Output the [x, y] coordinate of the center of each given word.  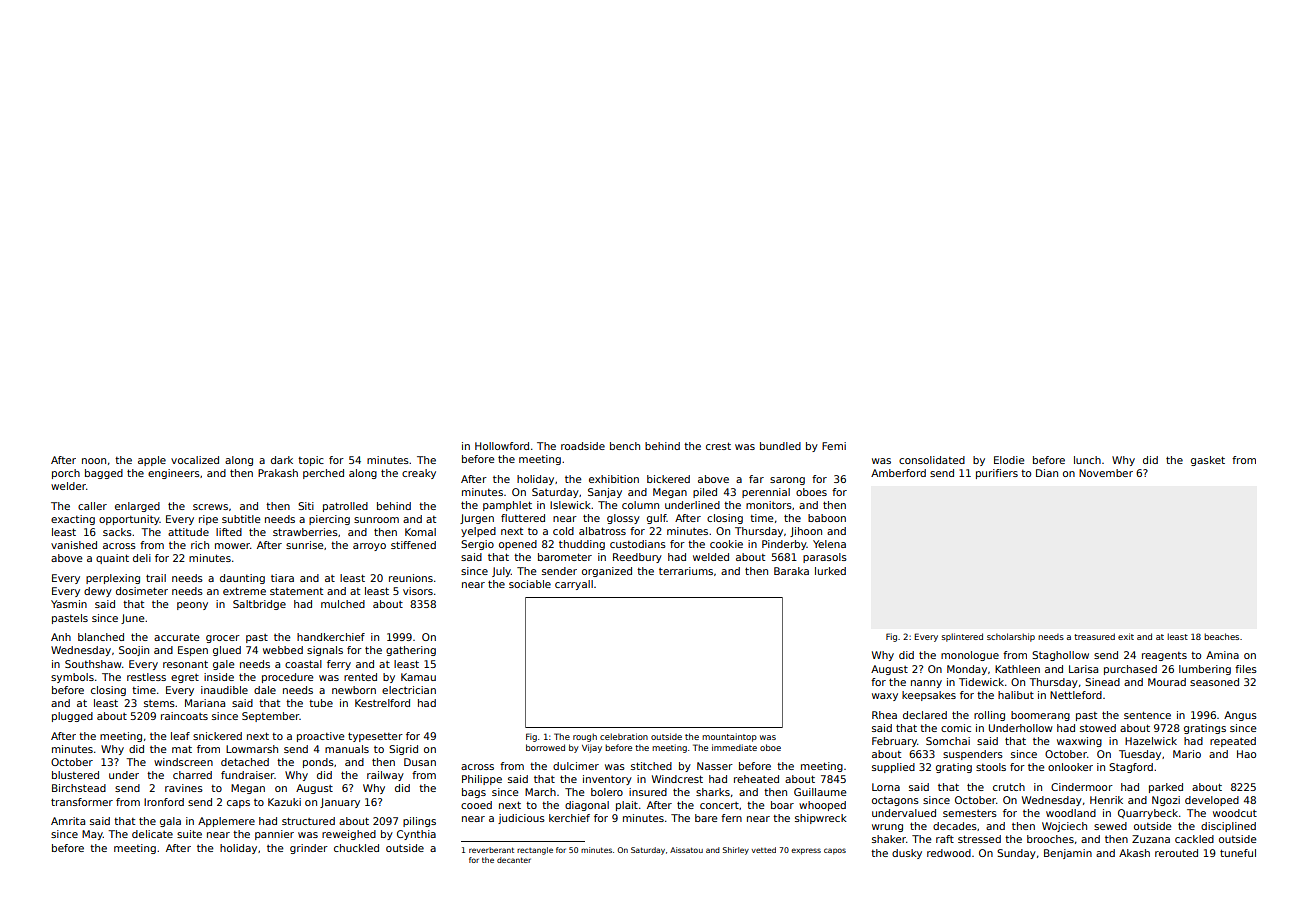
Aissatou [686, 850]
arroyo [369, 547]
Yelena [829, 544]
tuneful [1238, 853]
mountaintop [729, 737]
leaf [180, 736]
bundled [780, 446]
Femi [834, 446]
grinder [309, 849]
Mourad [1167, 682]
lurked [830, 571]
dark [282, 460]
